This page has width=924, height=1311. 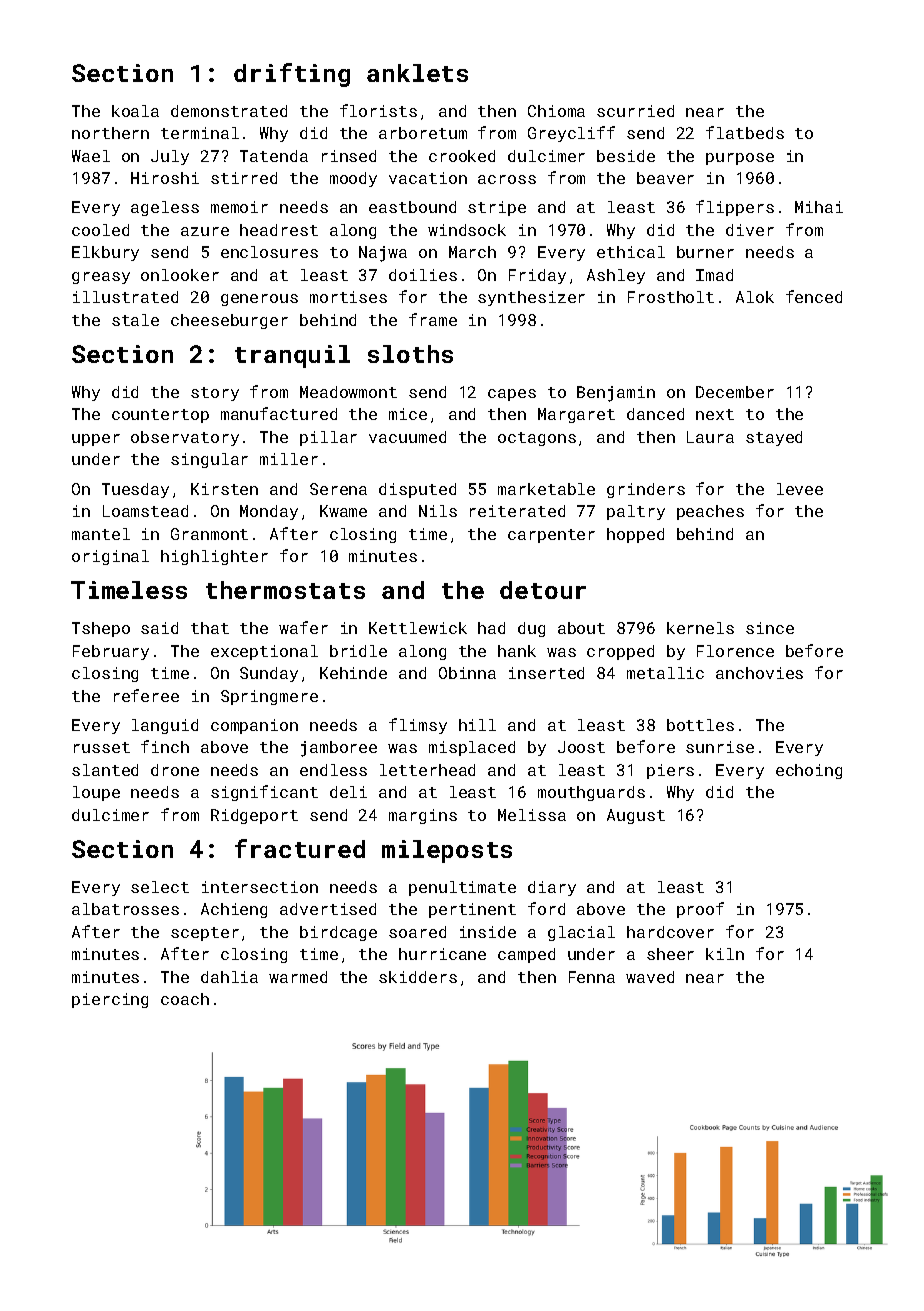 I want to click on ageless, so click(x=165, y=208).
